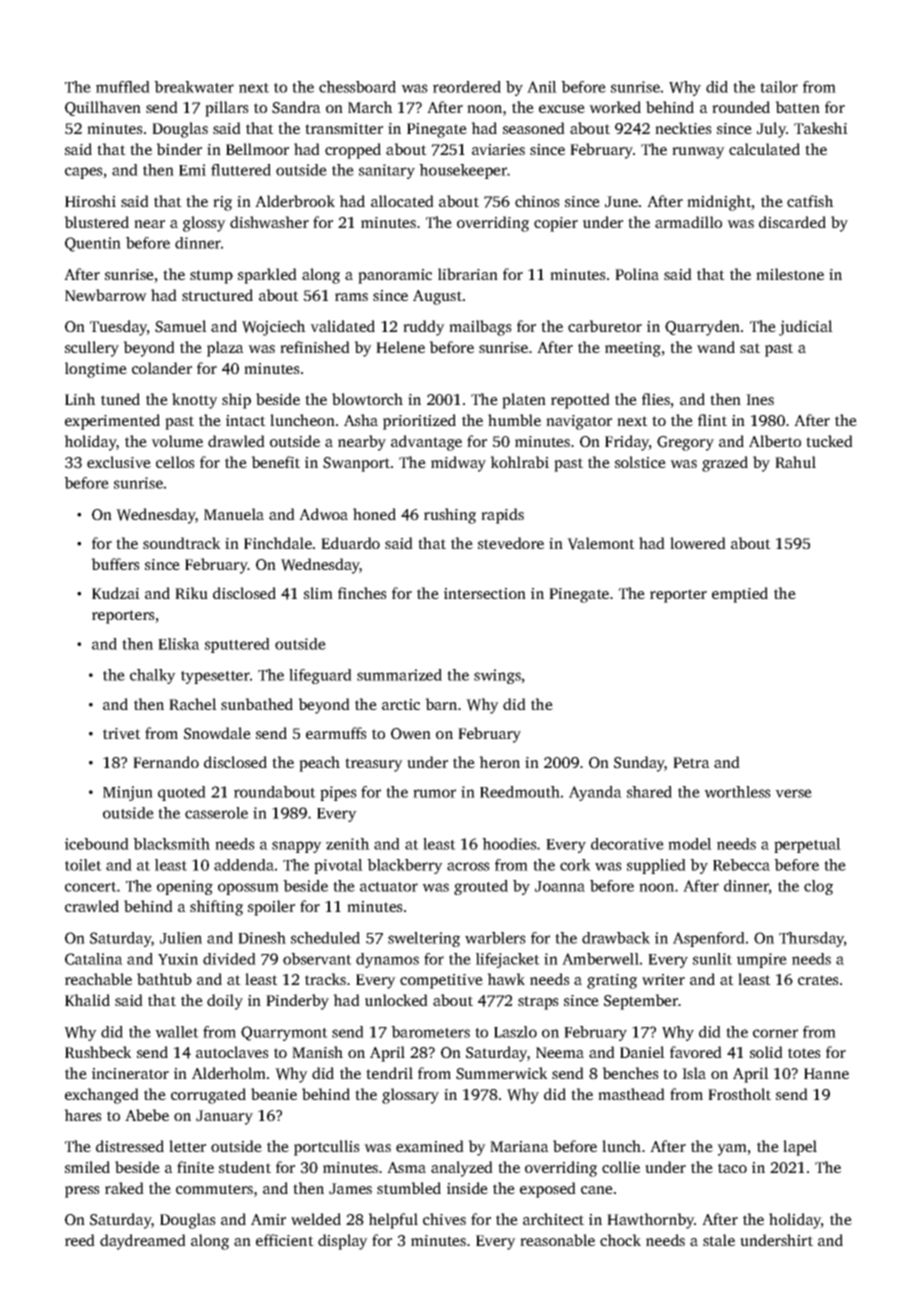  Describe the element at coordinates (84, 173) in the screenshot. I see `capes` at that location.
